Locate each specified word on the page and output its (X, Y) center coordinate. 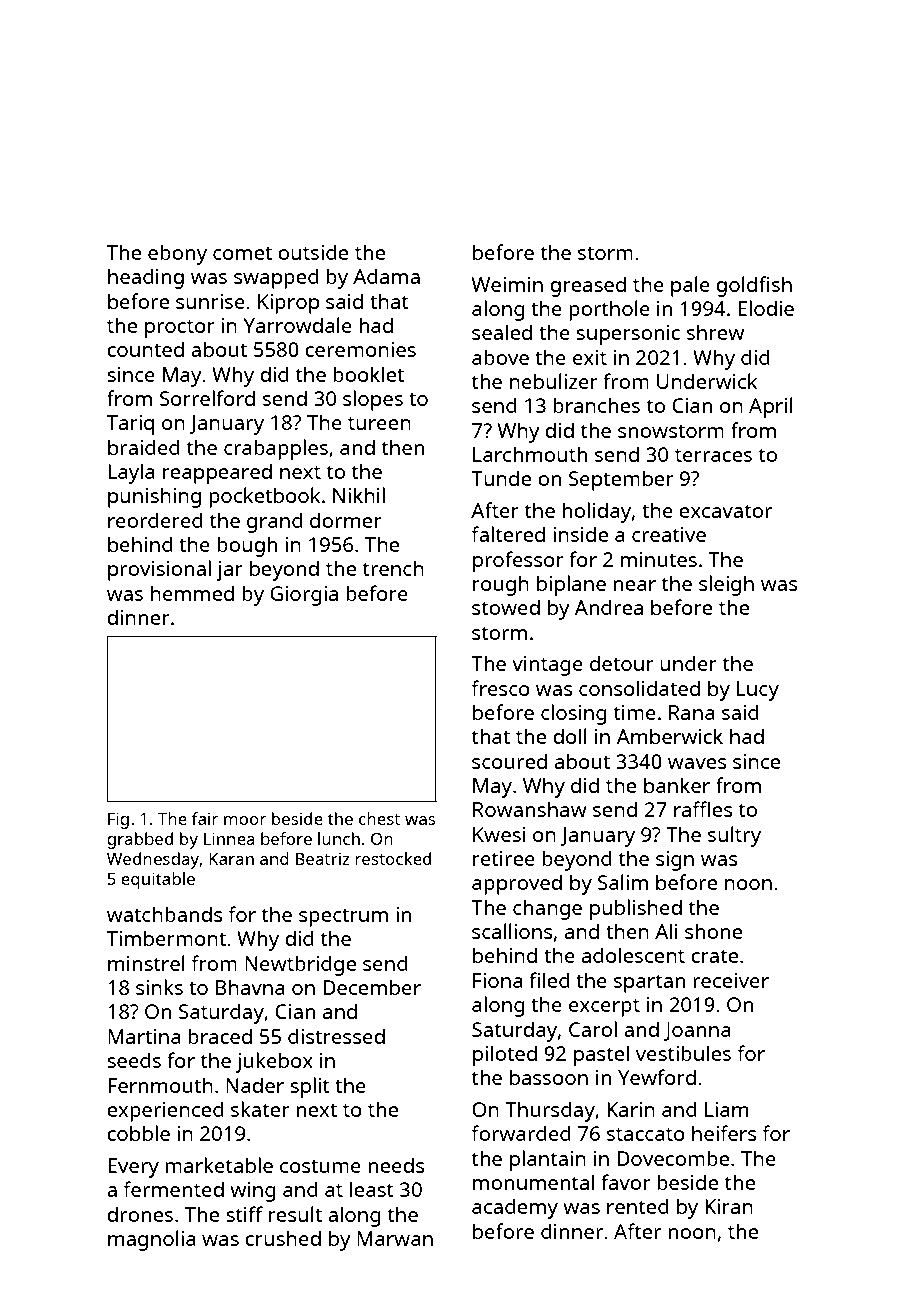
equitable (158, 880)
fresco (501, 688)
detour (622, 663)
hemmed (192, 593)
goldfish (754, 286)
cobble (138, 1133)
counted (145, 349)
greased (588, 287)
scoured (509, 761)
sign (675, 861)
